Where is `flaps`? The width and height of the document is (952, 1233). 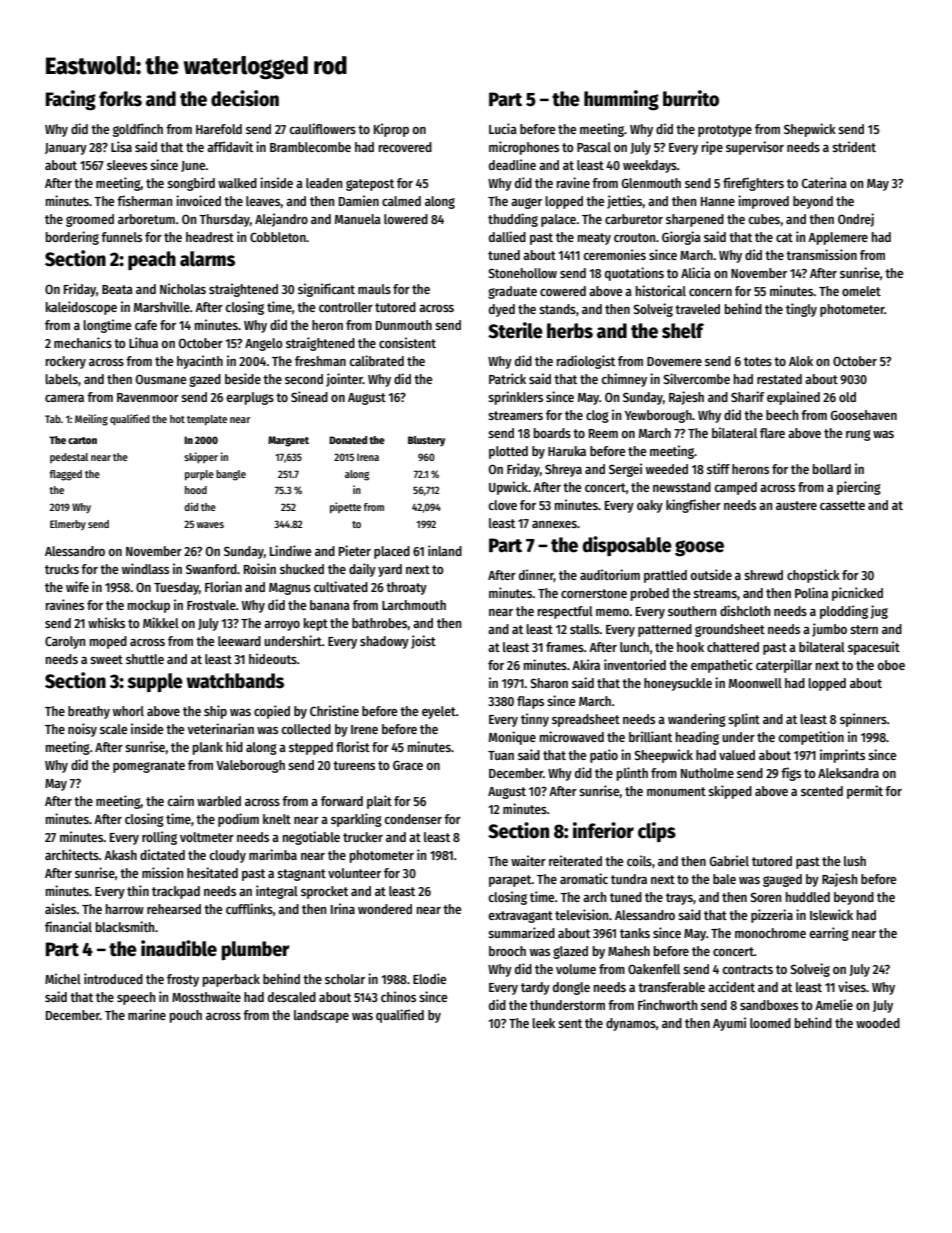 flaps is located at coordinates (530, 702).
